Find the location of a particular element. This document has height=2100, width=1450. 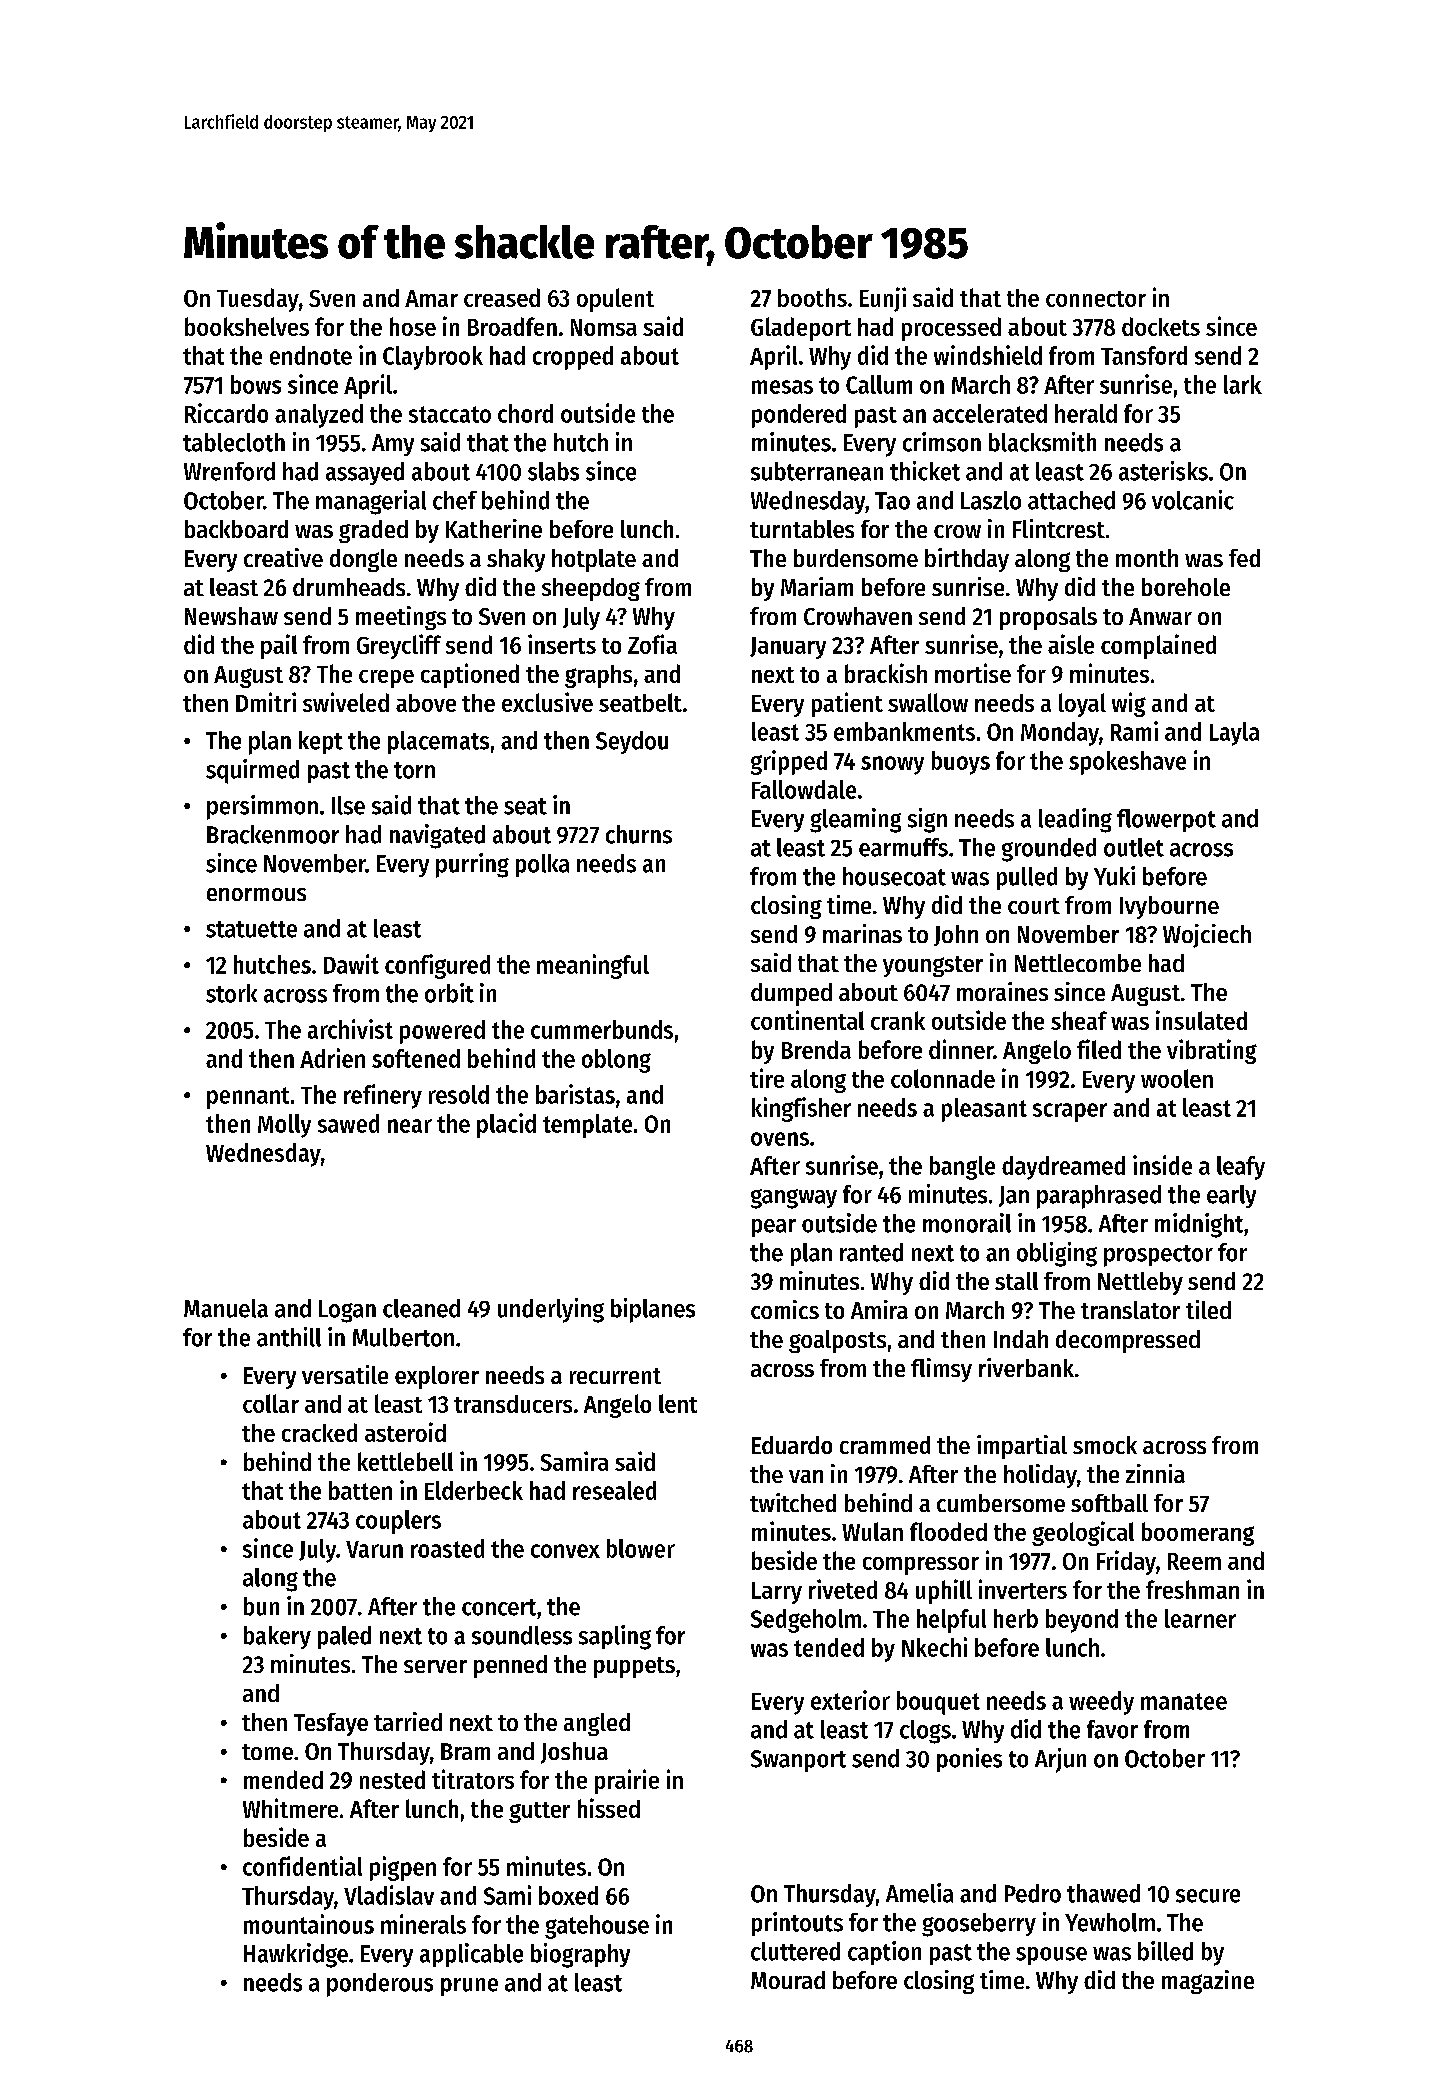

Nomsa is located at coordinates (604, 327).
